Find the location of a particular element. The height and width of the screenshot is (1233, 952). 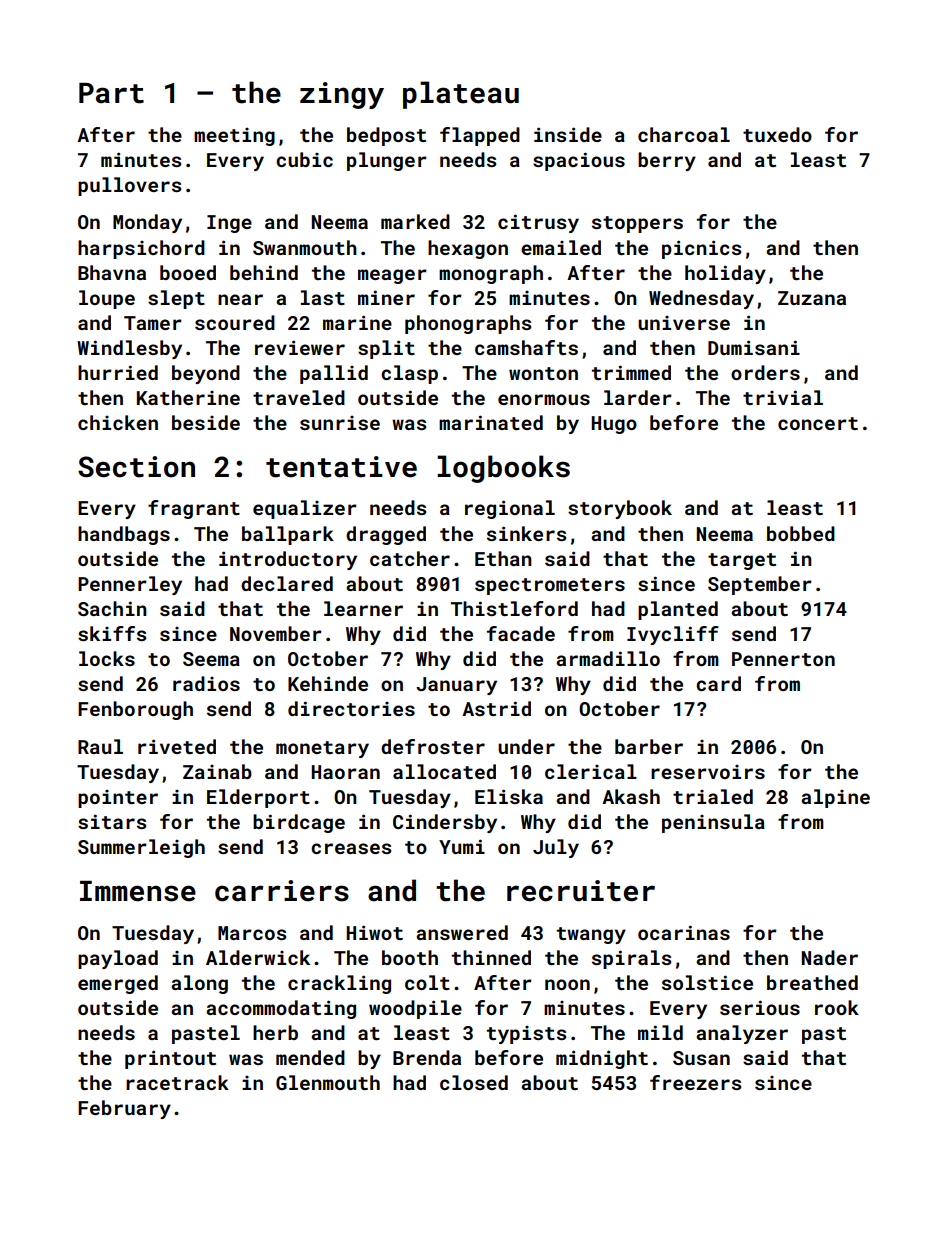

Seema is located at coordinates (211, 659).
